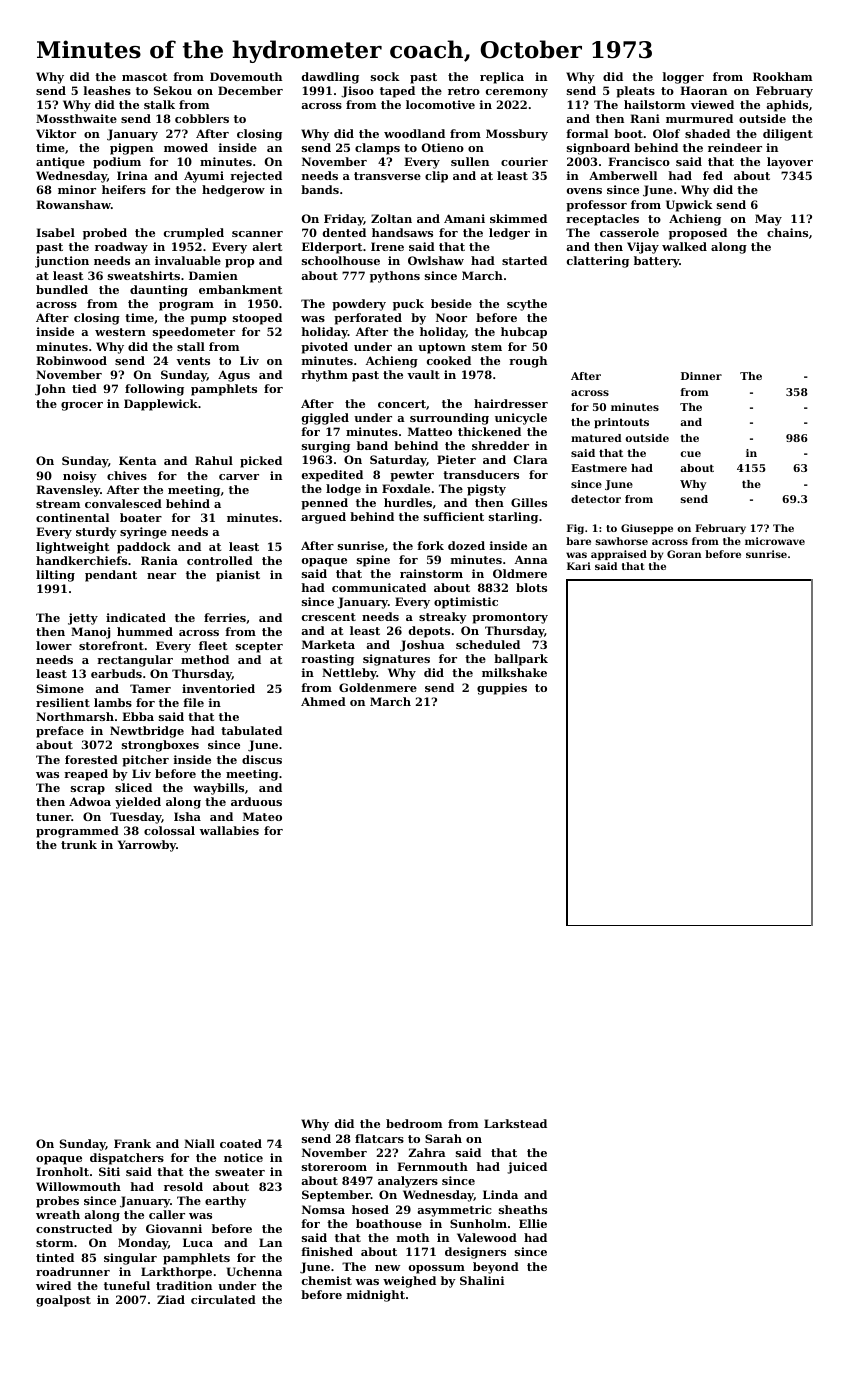 The height and width of the screenshot is (1400, 849). I want to click on crumpled, so click(194, 234).
